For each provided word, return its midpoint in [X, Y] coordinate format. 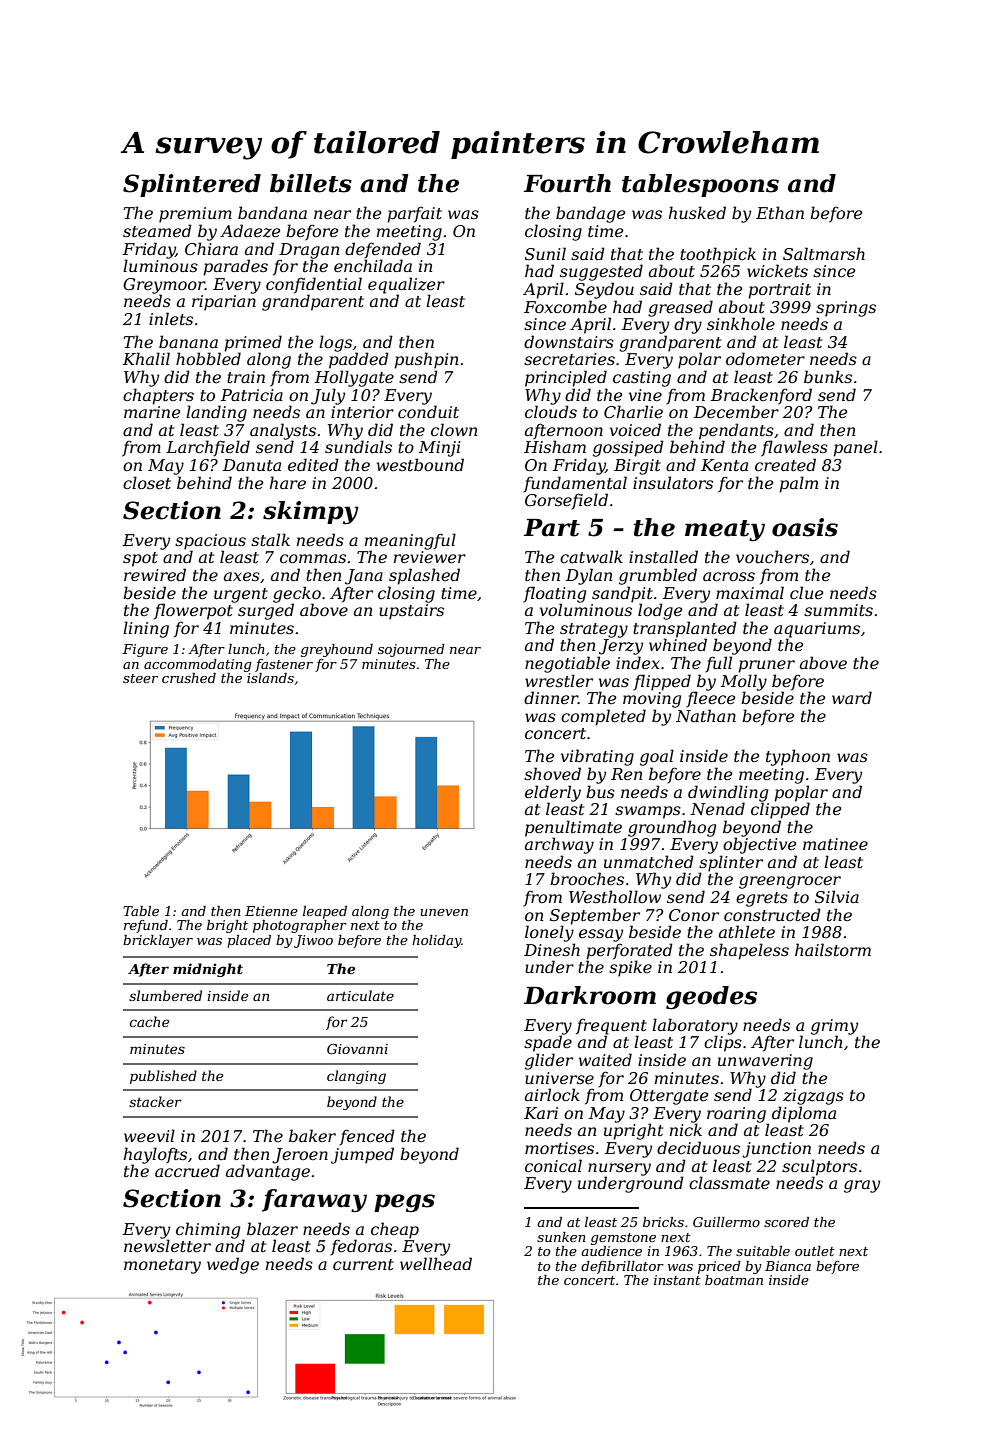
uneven [444, 912]
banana [188, 341]
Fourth [567, 183]
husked [697, 212]
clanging [356, 1077]
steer [140, 678]
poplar [801, 793]
